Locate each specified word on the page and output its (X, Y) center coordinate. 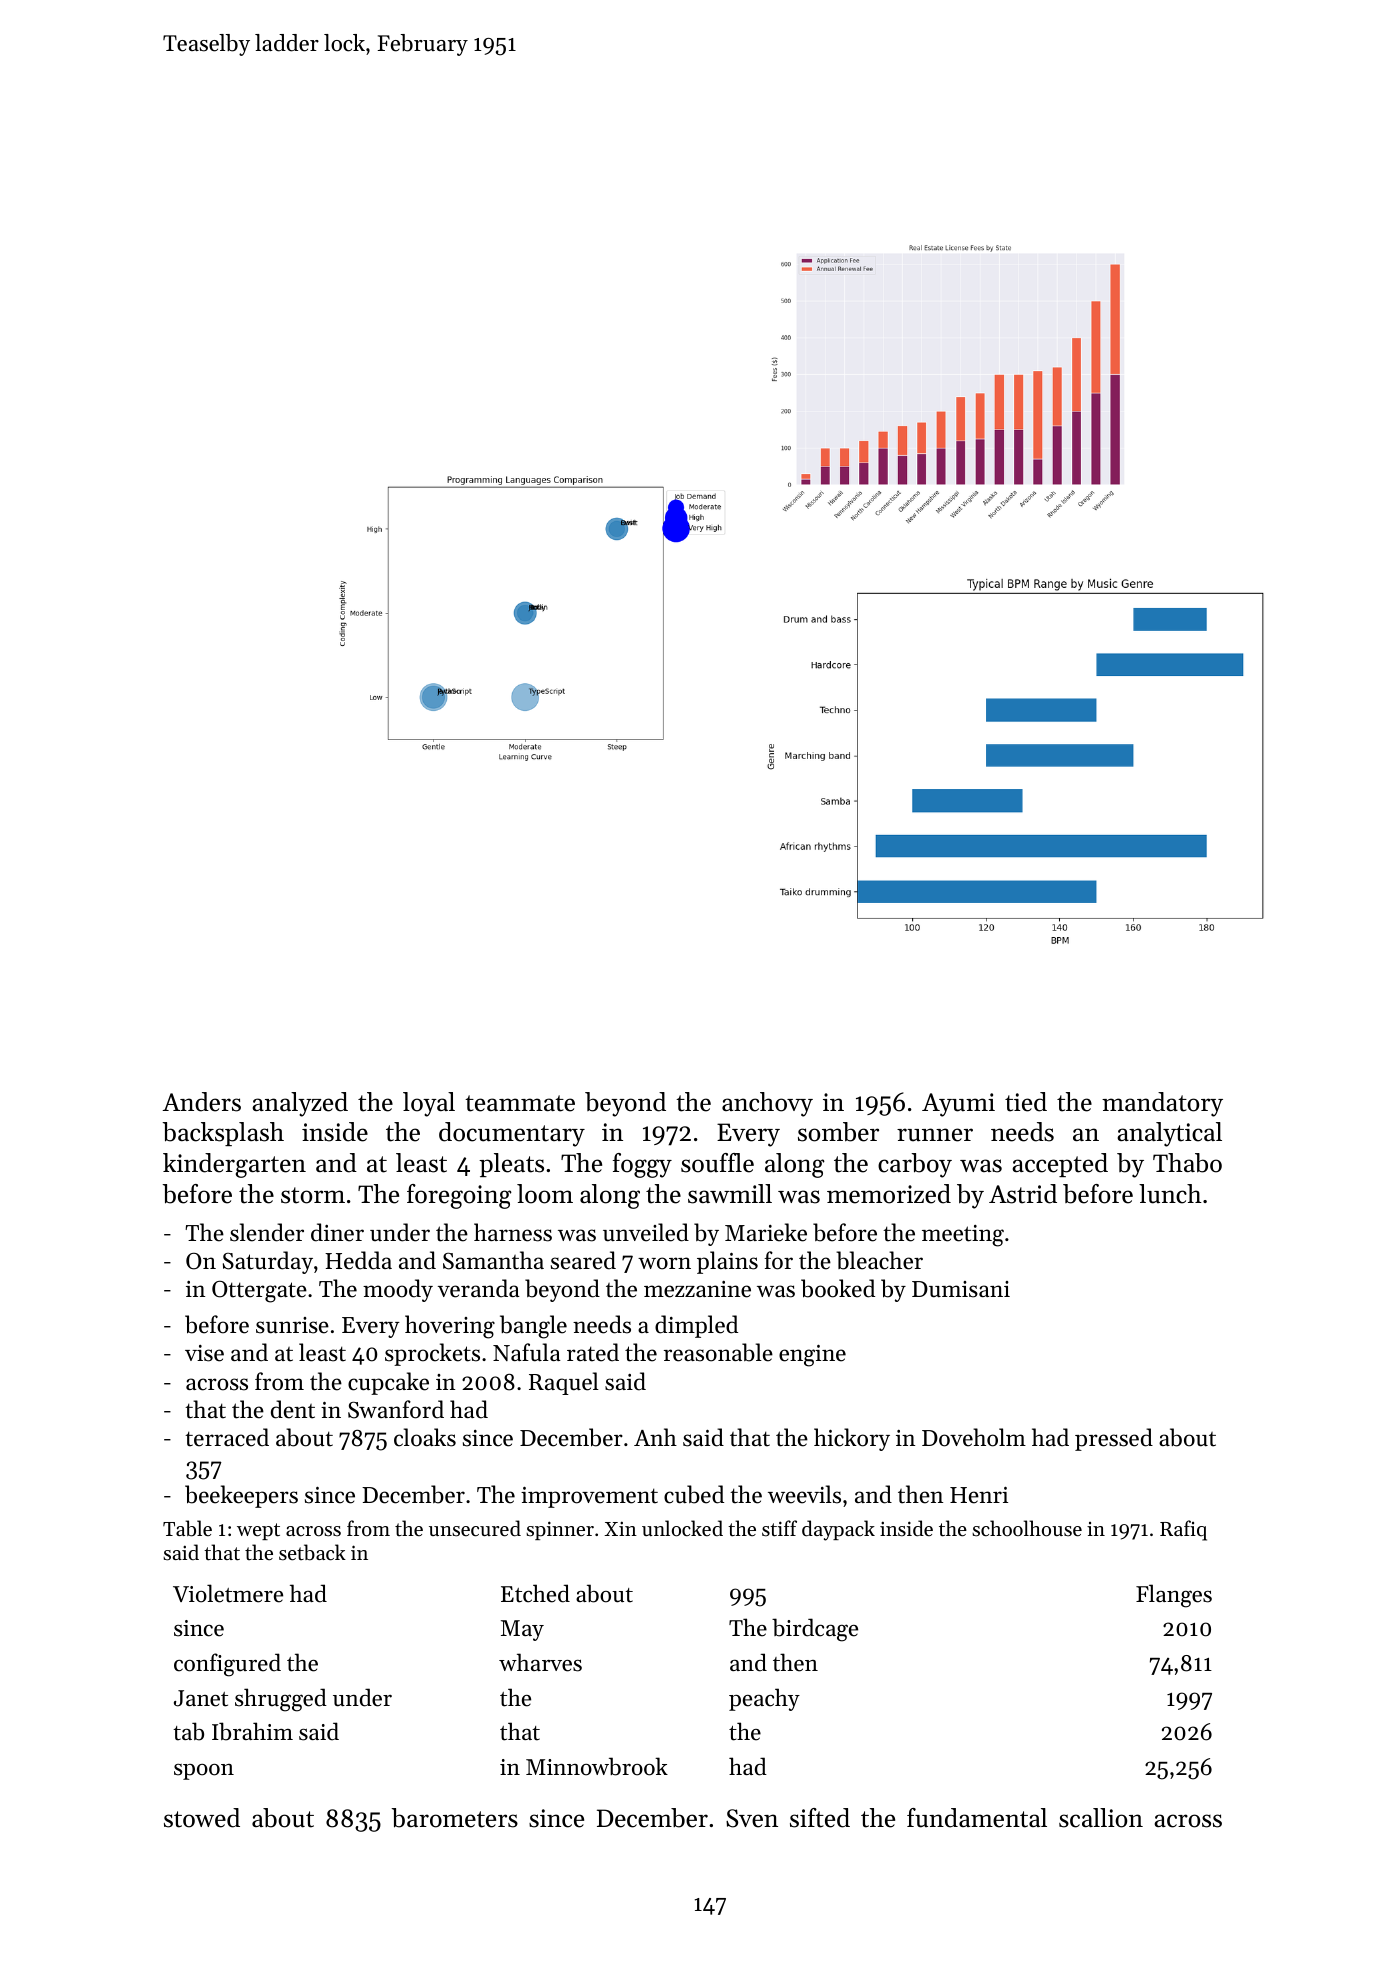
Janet (201, 1698)
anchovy (767, 1104)
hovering (450, 1327)
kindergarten (234, 1165)
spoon (204, 1772)
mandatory (1162, 1104)
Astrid (1023, 1194)
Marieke (766, 1232)
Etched (535, 1593)
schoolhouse (1027, 1528)
